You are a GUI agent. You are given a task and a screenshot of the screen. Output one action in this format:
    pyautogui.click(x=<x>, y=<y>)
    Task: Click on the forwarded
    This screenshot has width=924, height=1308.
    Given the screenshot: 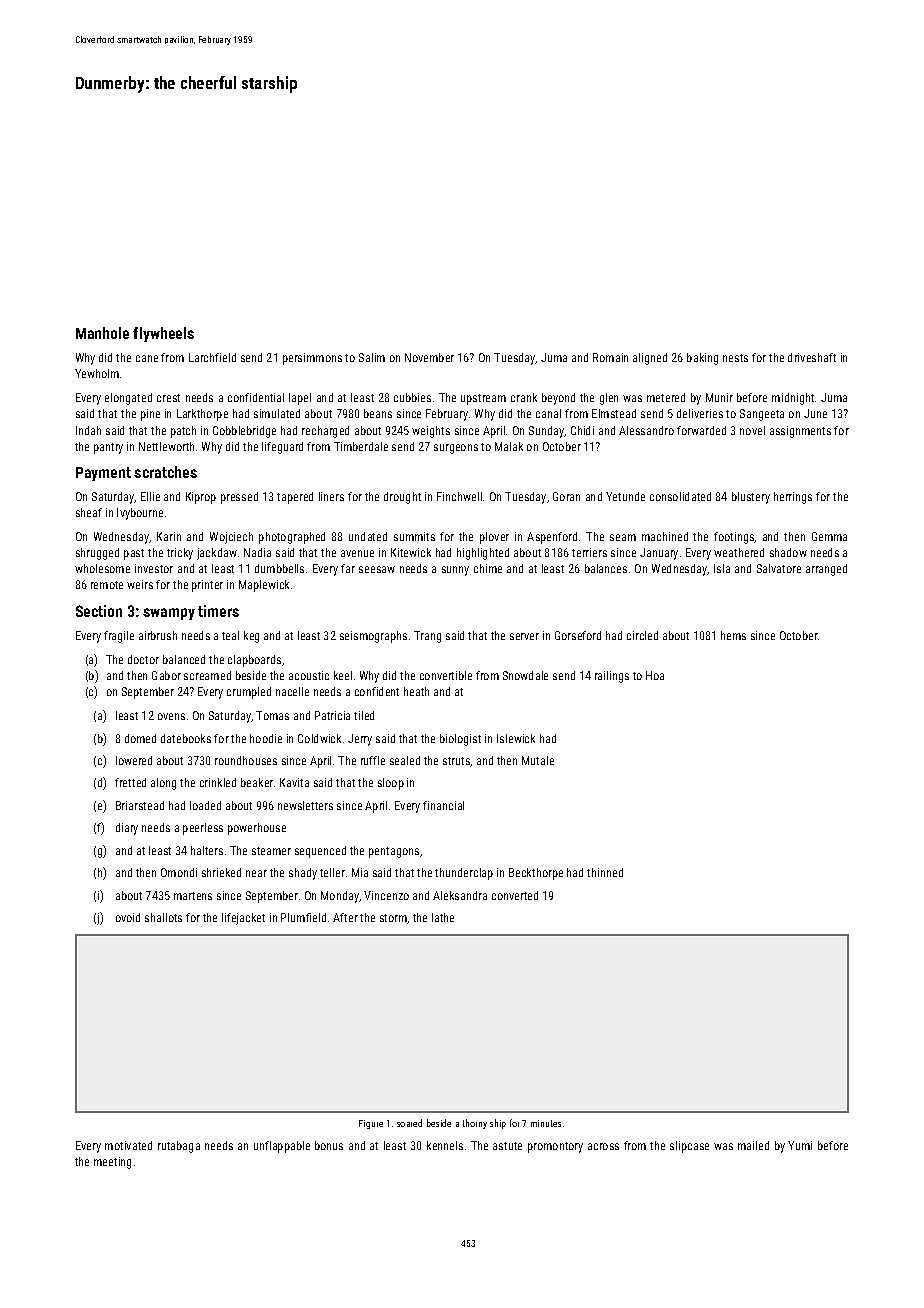 What is the action you would take?
    pyautogui.click(x=701, y=430)
